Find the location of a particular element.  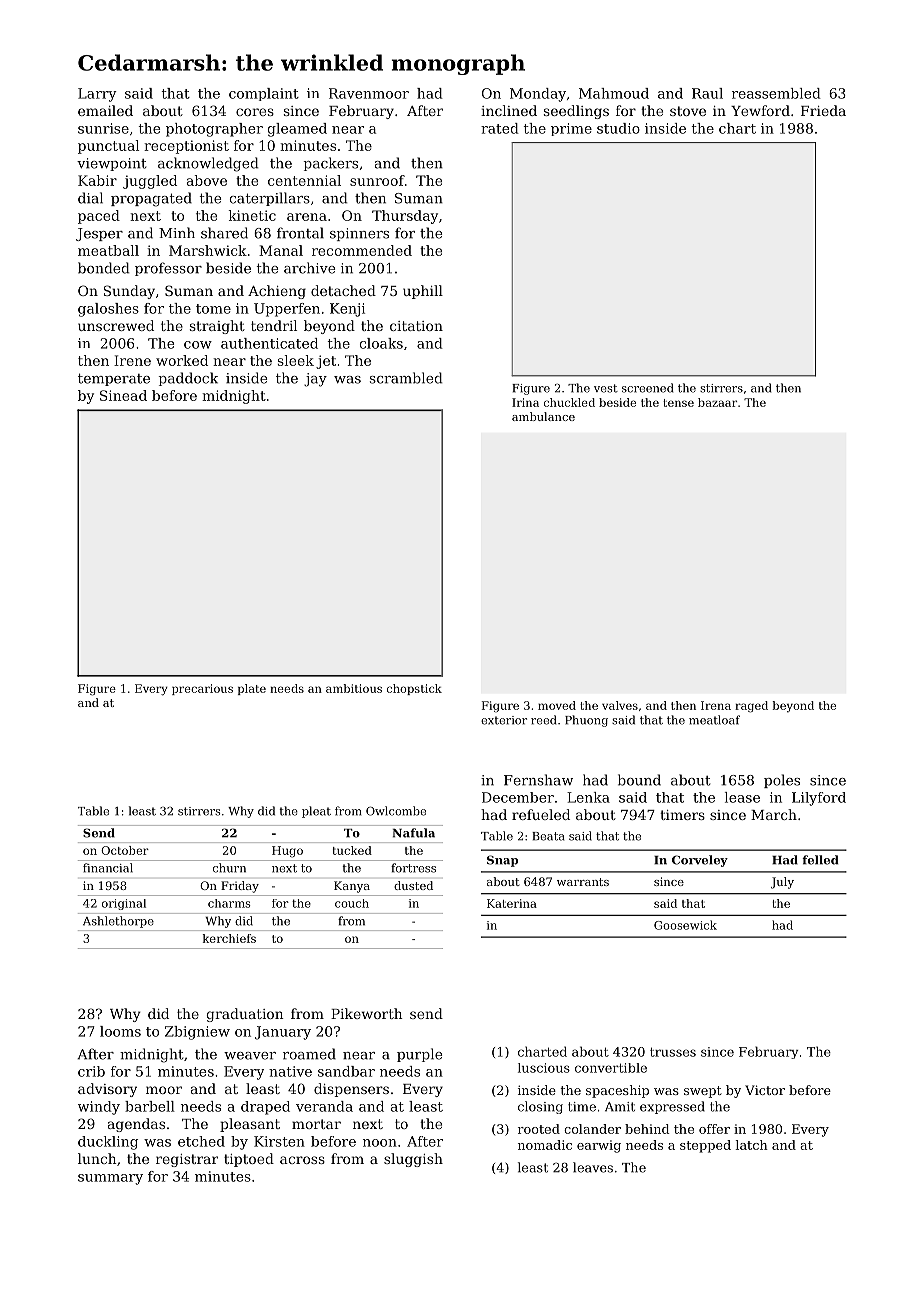

stepped is located at coordinates (705, 1146).
